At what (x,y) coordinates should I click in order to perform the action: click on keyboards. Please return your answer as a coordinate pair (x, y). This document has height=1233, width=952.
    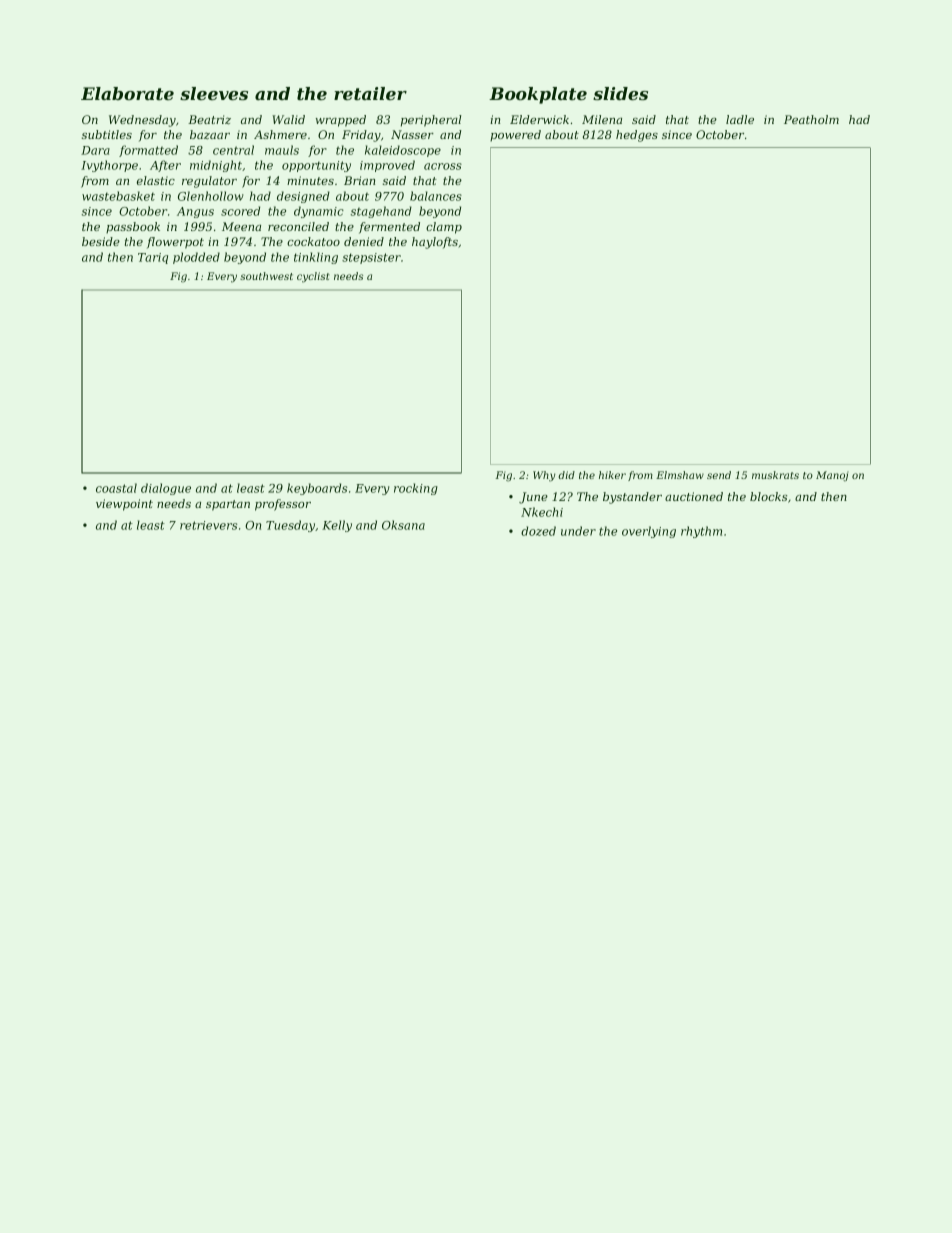
    Looking at the image, I should click on (317, 489).
